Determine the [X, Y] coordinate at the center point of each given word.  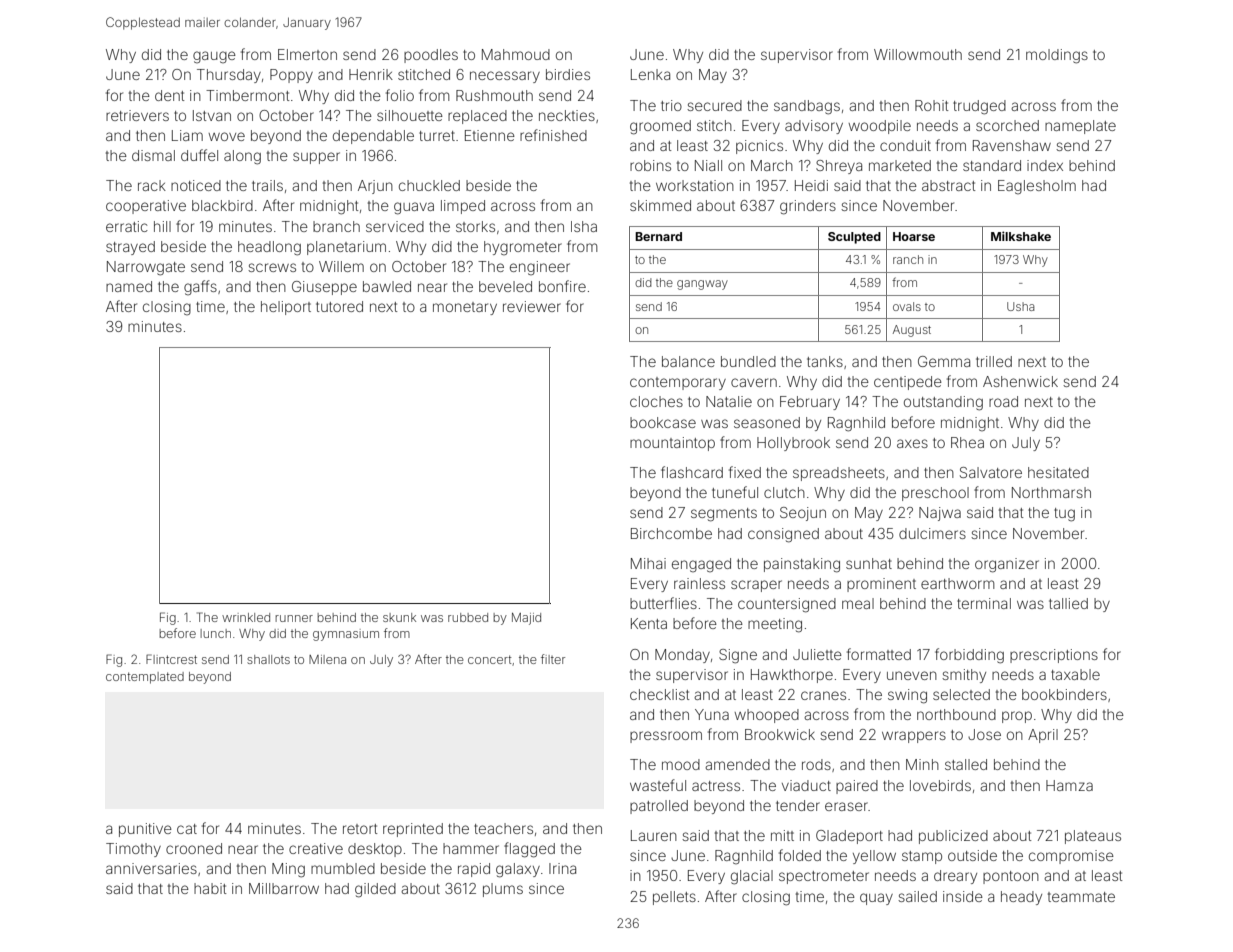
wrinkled [246, 617]
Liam [187, 135]
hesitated [1058, 472]
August [912, 331]
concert [490, 659]
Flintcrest [171, 659]
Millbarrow [284, 888]
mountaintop [672, 444]
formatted [879, 654]
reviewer [532, 306]
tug [1064, 515]
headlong [269, 248]
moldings [1057, 56]
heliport [286, 308]
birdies [568, 74]
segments [724, 515]
